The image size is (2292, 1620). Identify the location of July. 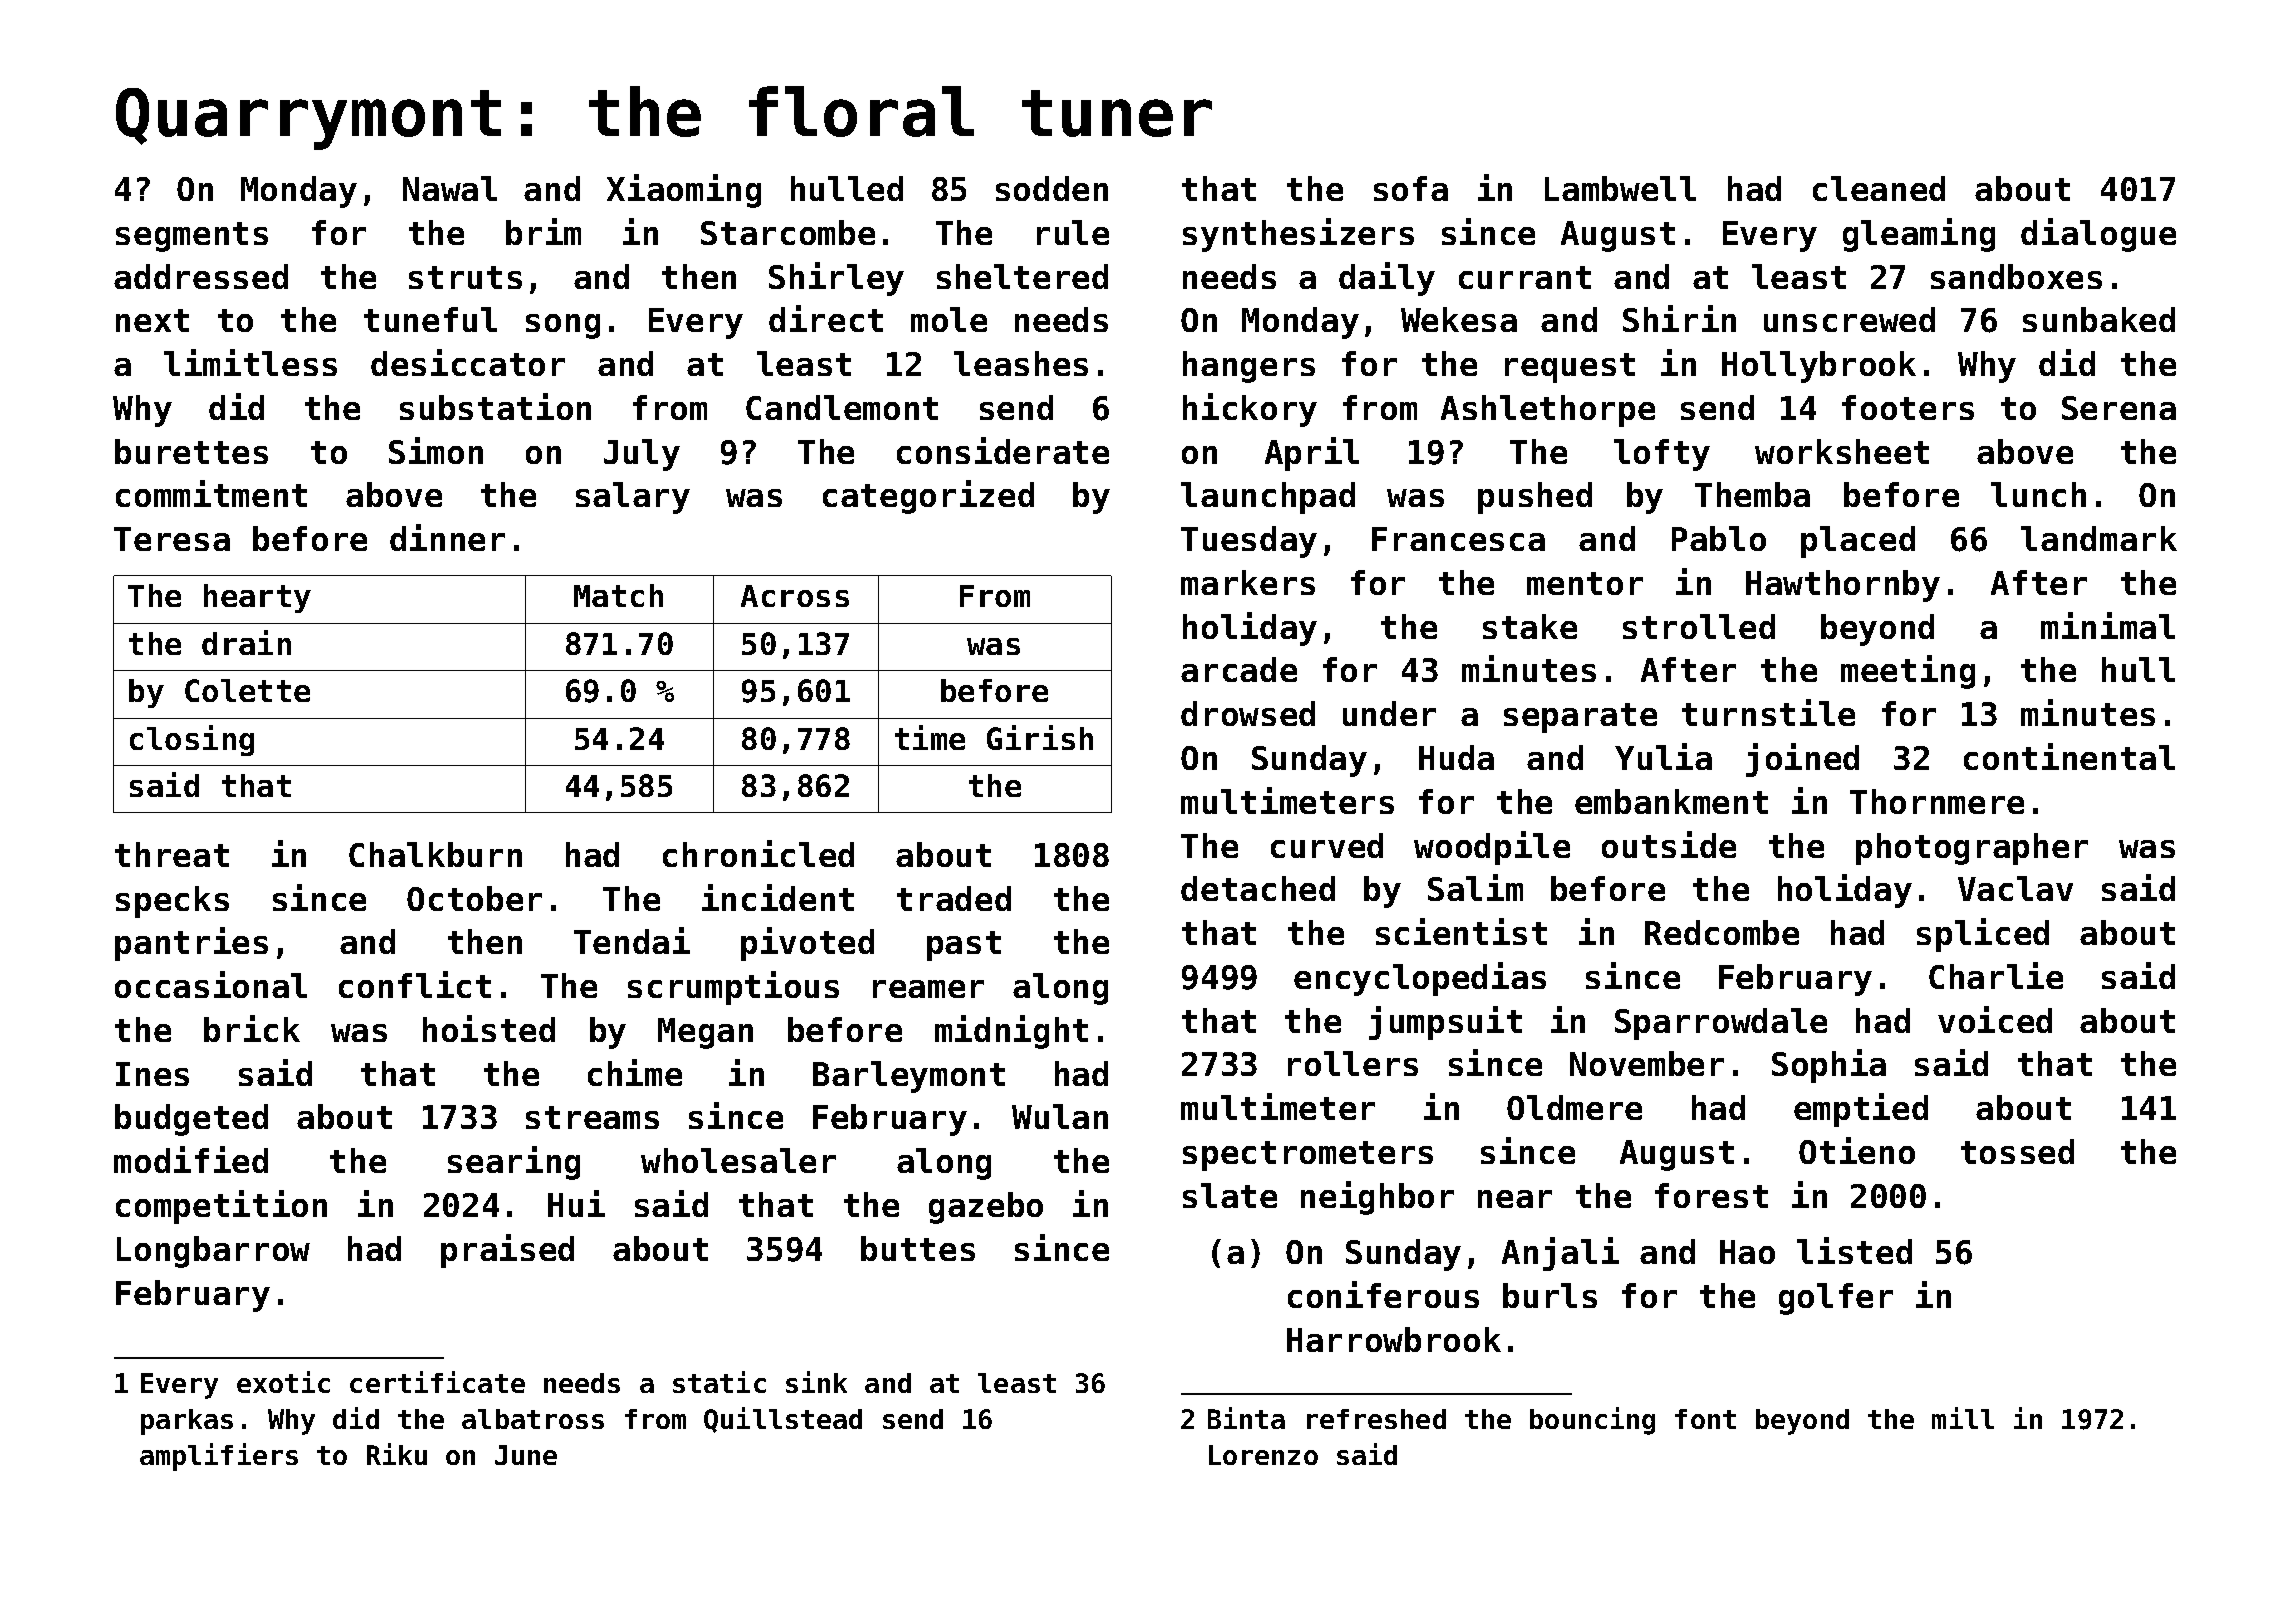
(642, 455).
